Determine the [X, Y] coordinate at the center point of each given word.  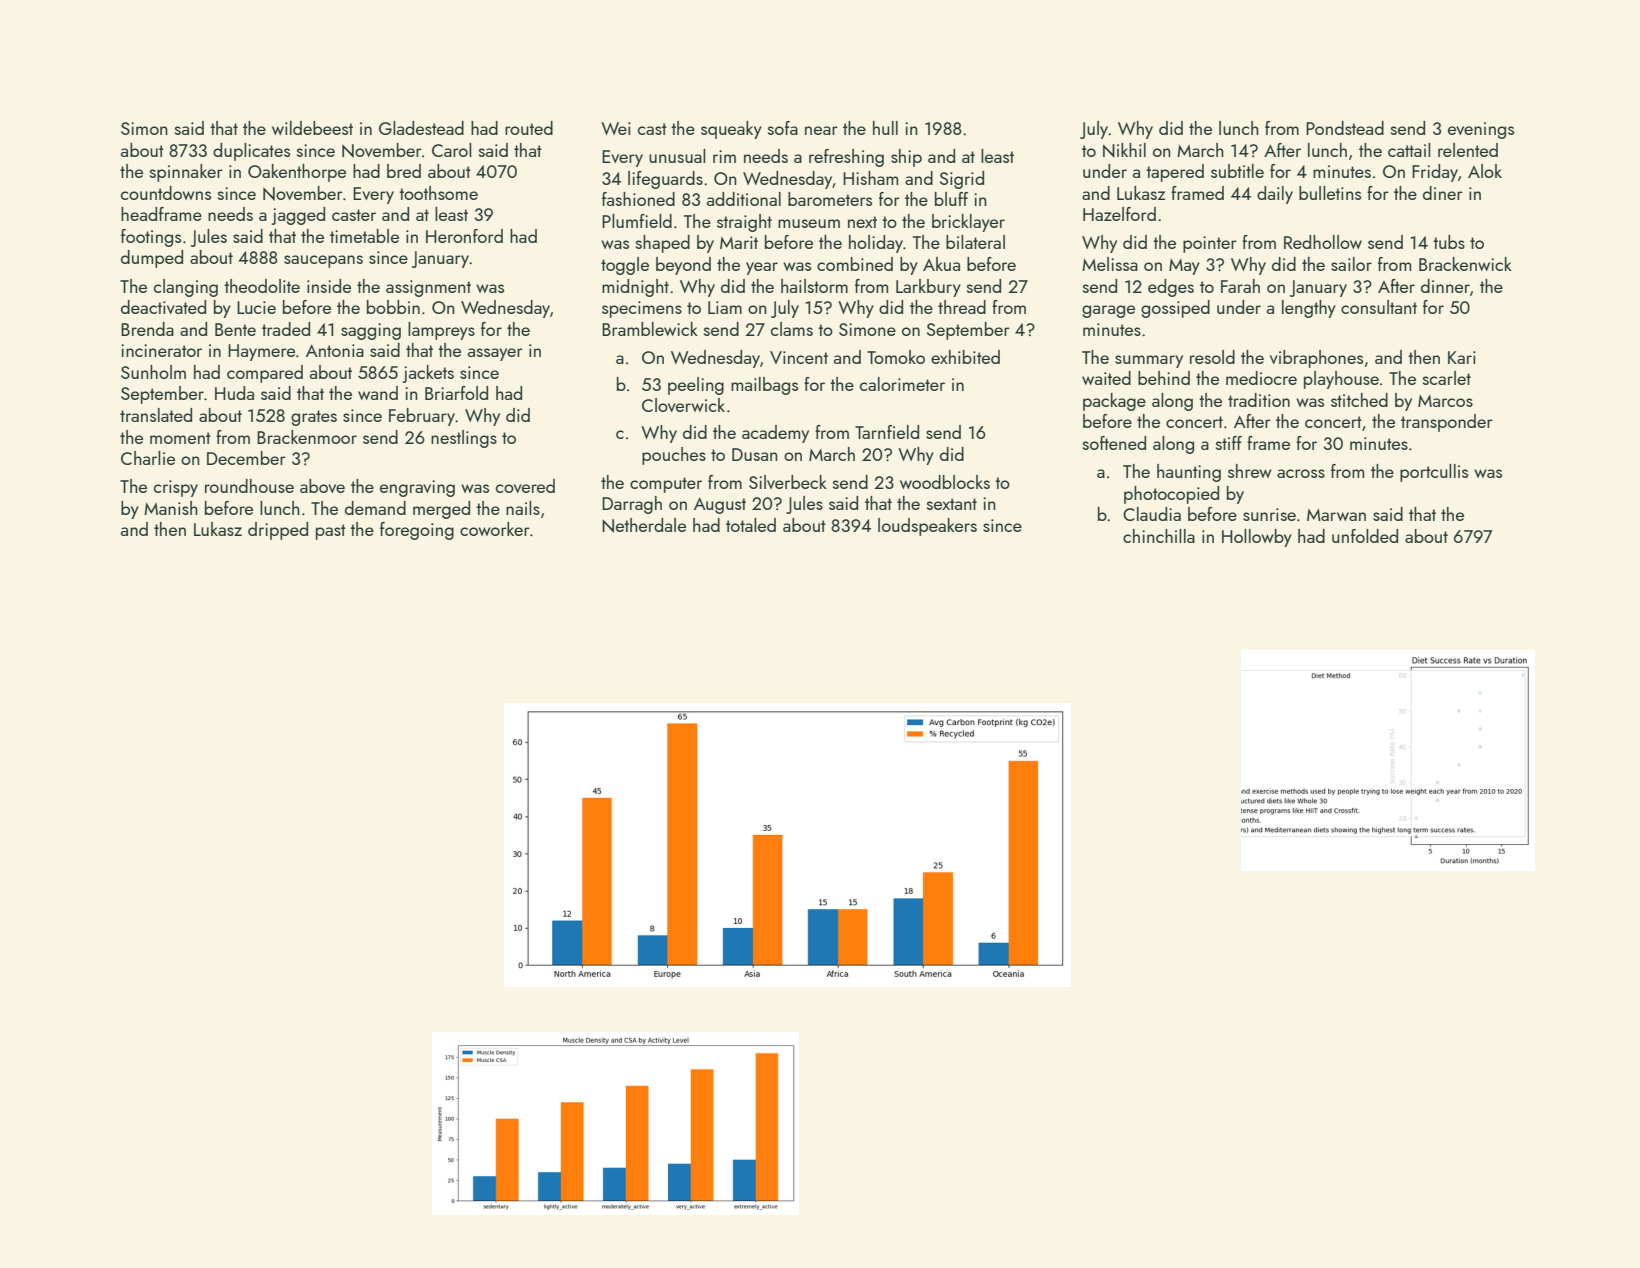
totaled [751, 525]
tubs [1449, 242]
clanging [186, 288]
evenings [1481, 130]
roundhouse [249, 486]
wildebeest [312, 128]
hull [885, 128]
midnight [635, 288]
